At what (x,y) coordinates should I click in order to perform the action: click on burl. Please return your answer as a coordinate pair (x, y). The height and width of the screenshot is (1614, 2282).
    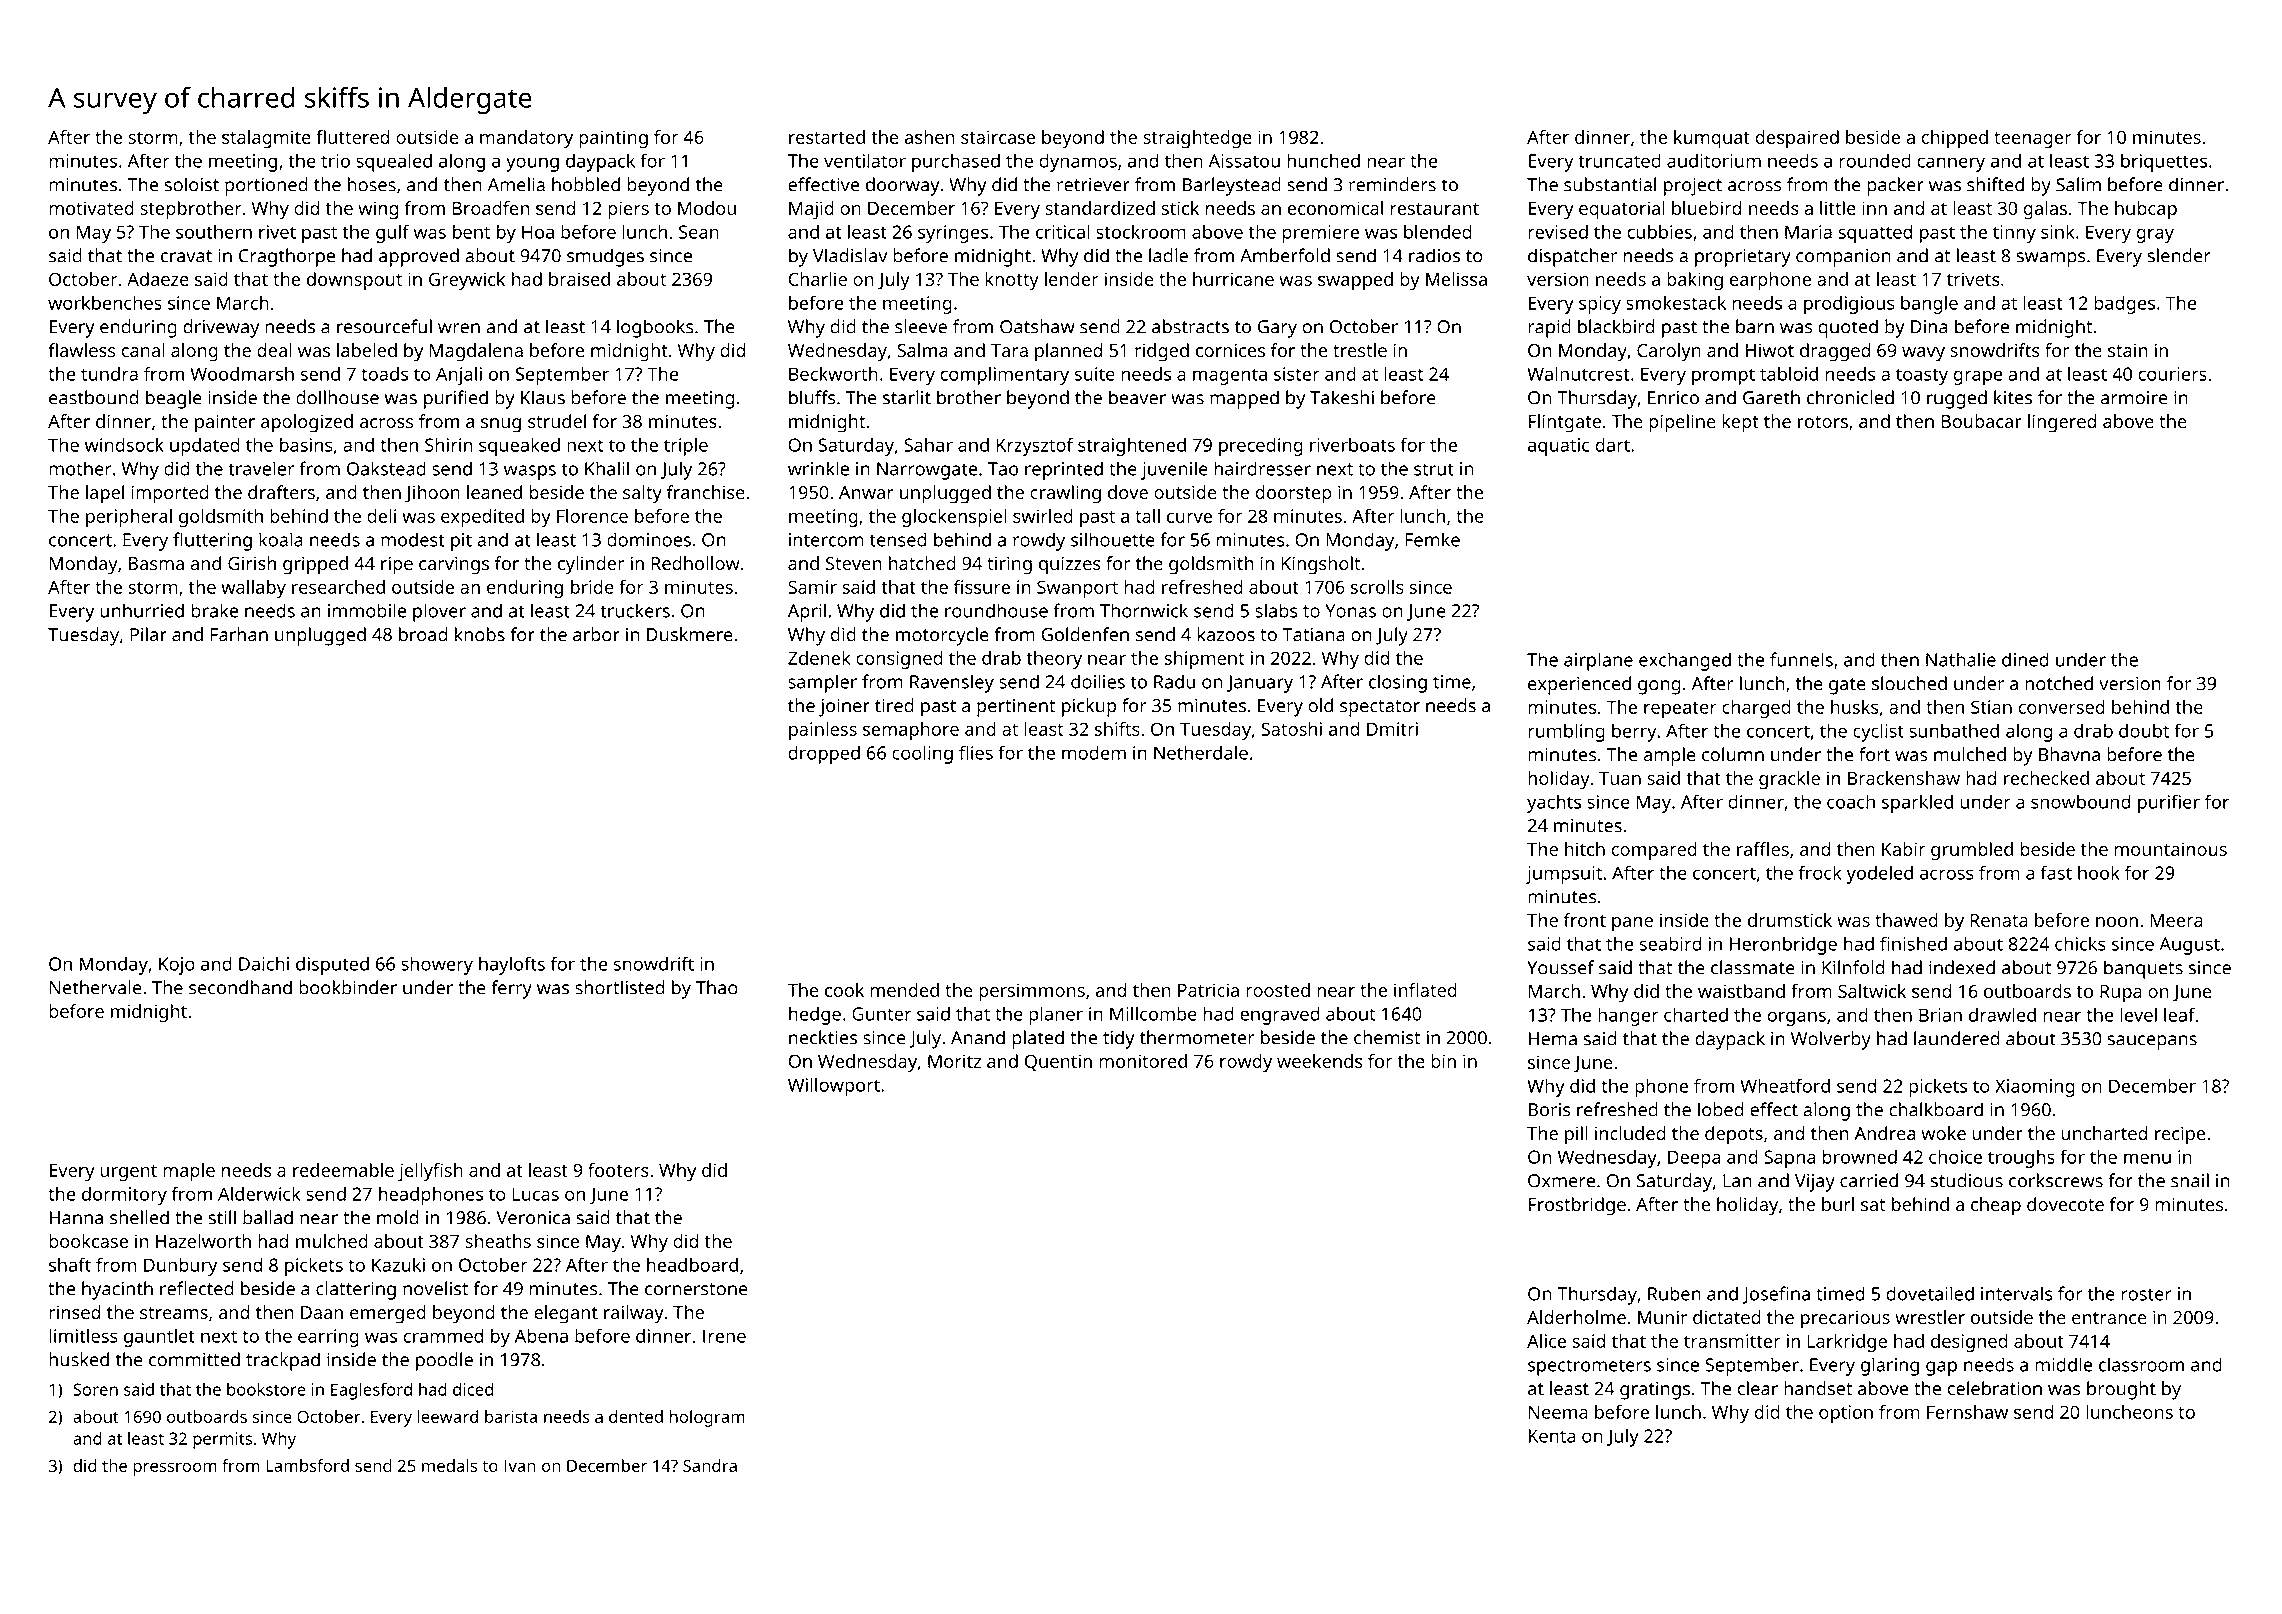
    Looking at the image, I should click on (1838, 1204).
